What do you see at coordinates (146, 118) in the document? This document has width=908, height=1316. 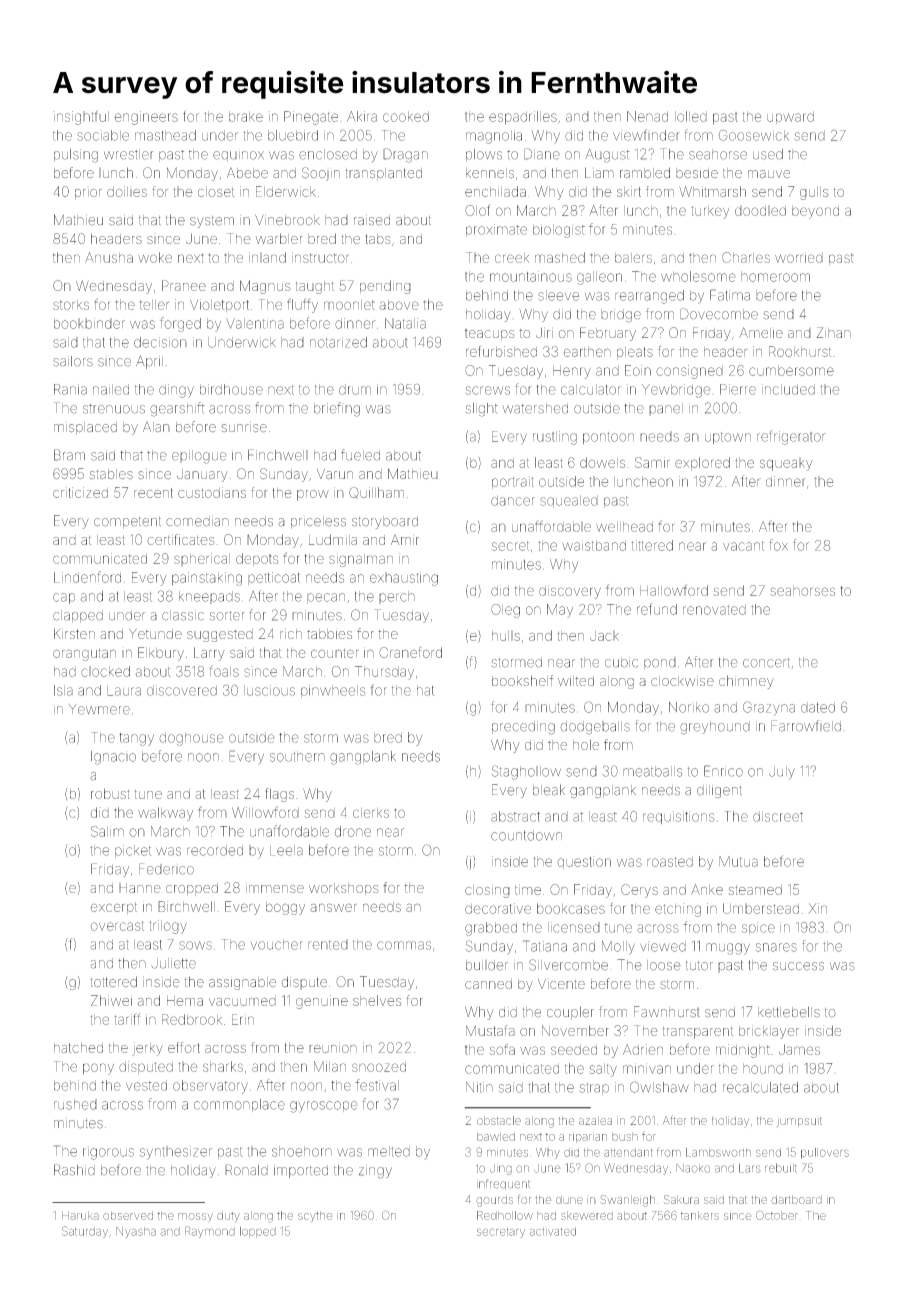 I see `engineers` at bounding box center [146, 118].
